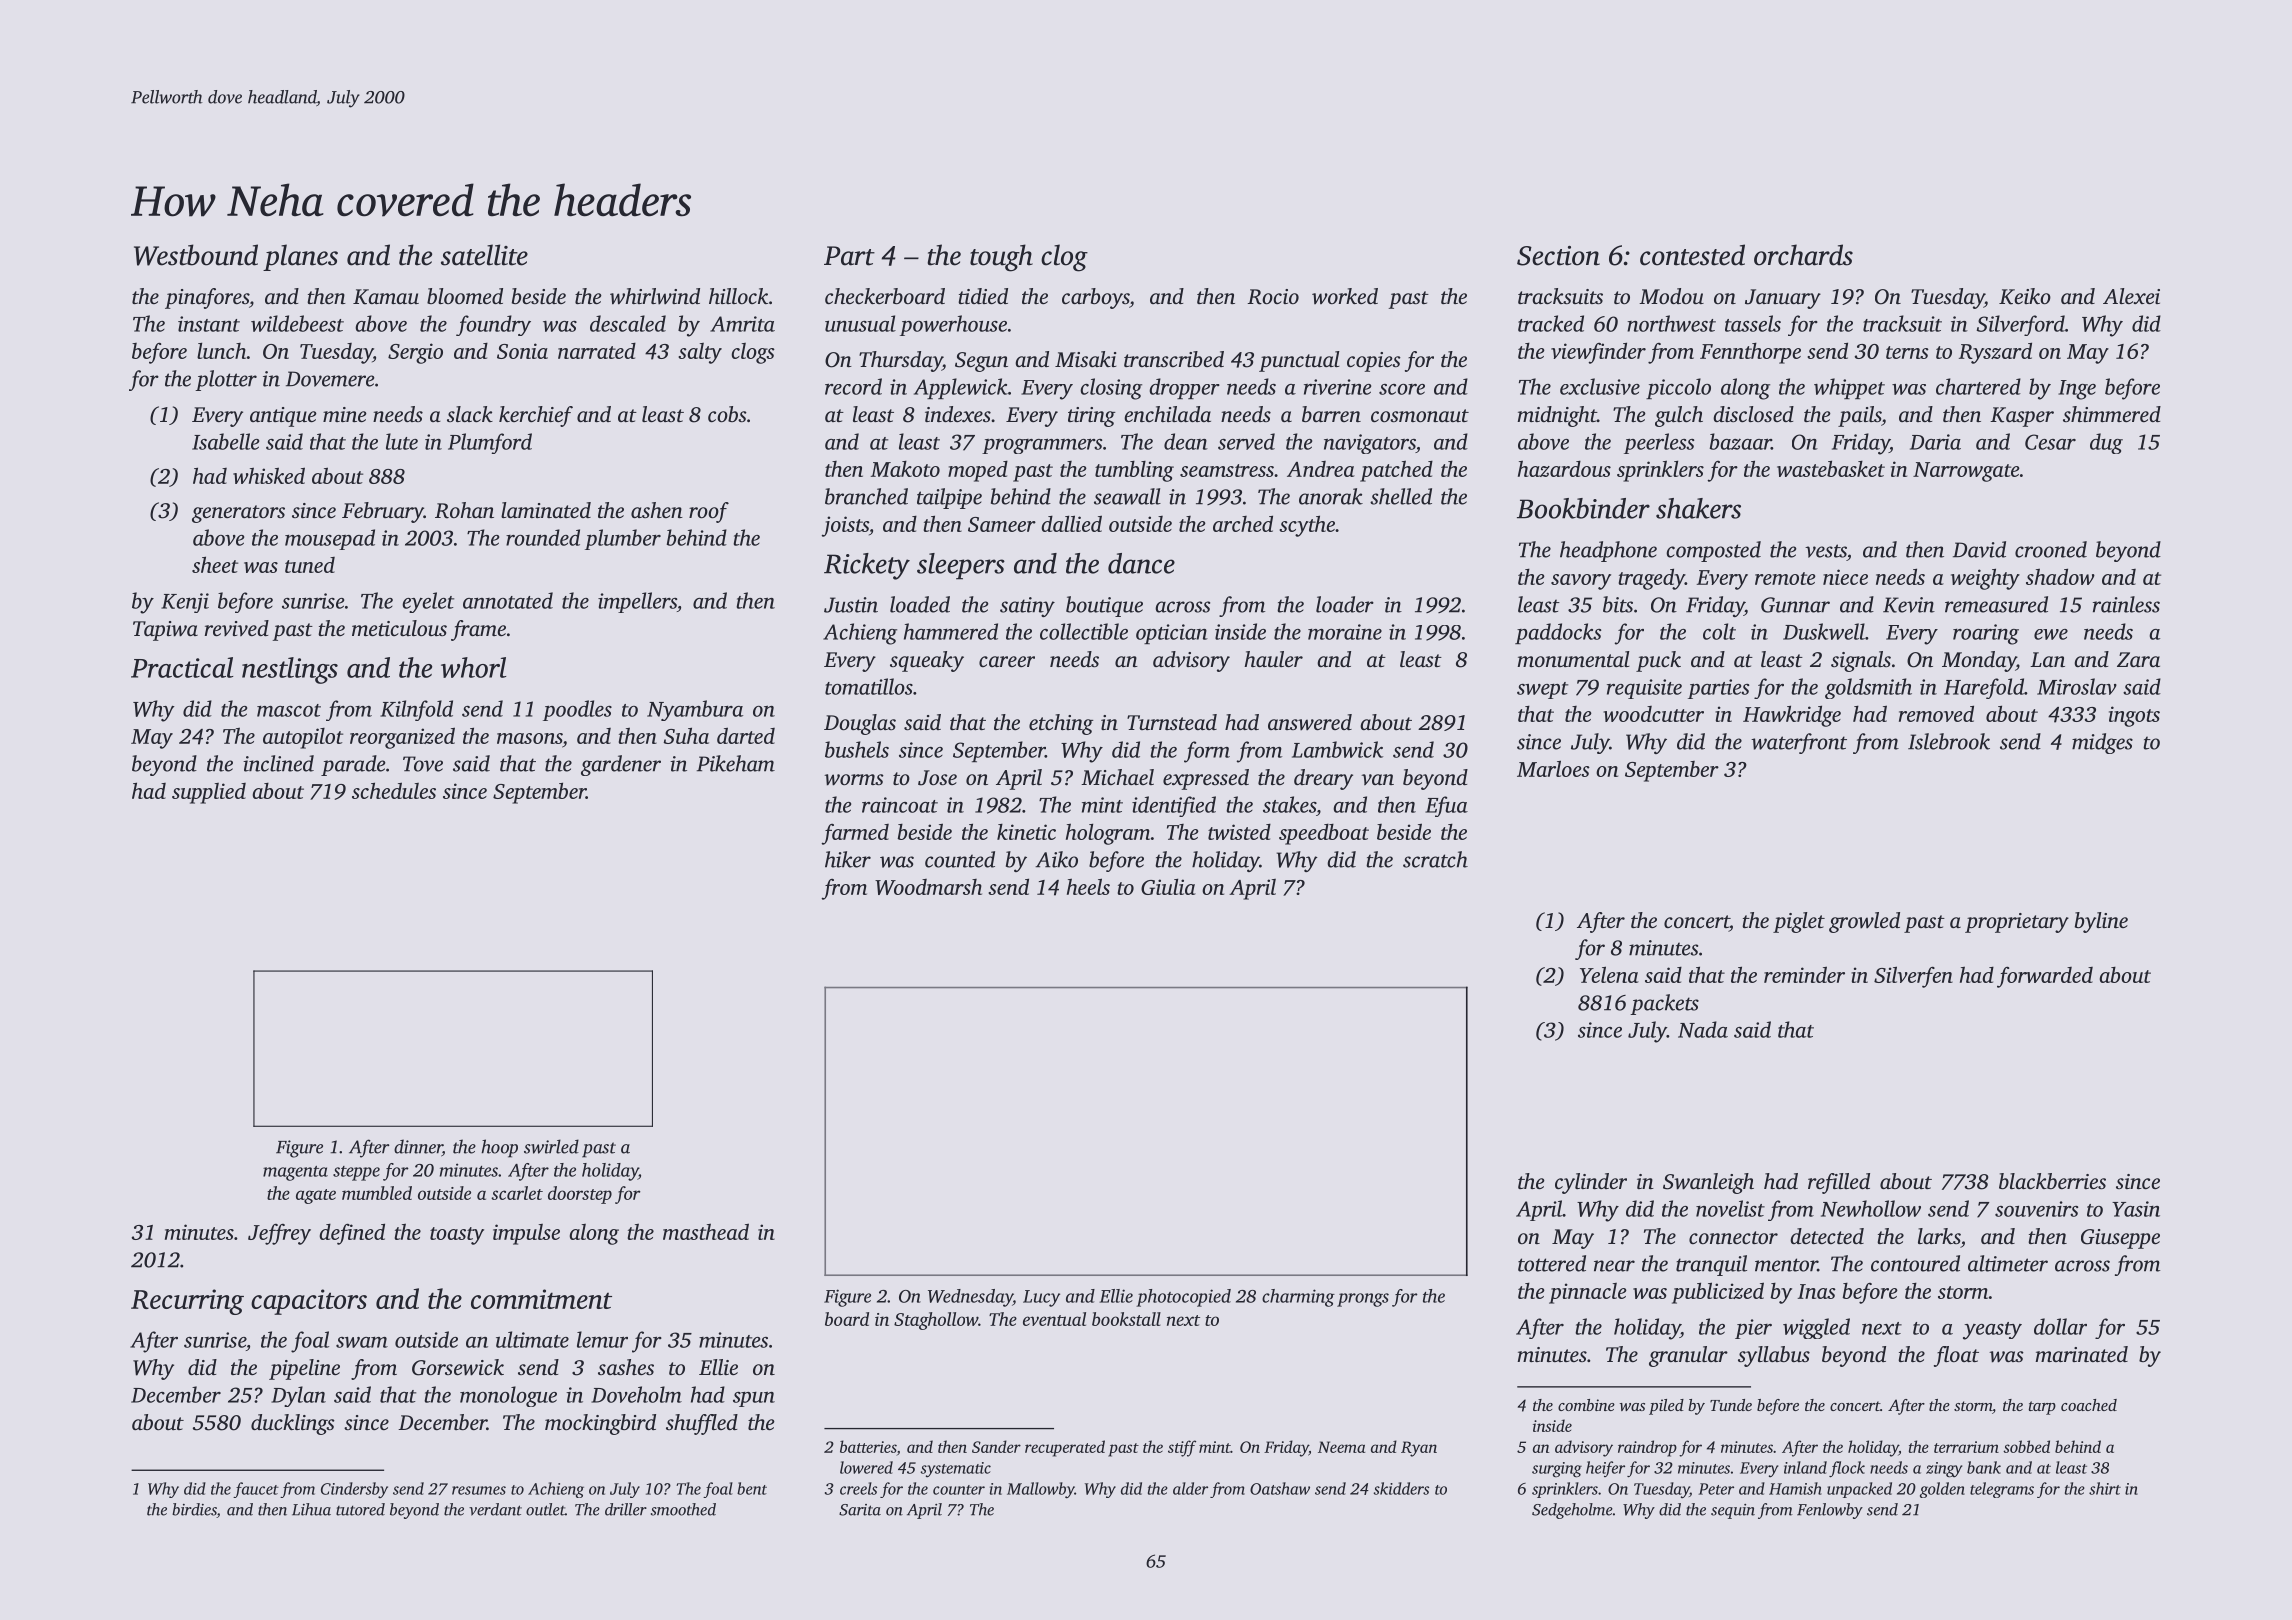 This screenshot has height=1620, width=2292. What do you see at coordinates (464, 510) in the screenshot?
I see `Rohan` at bounding box center [464, 510].
